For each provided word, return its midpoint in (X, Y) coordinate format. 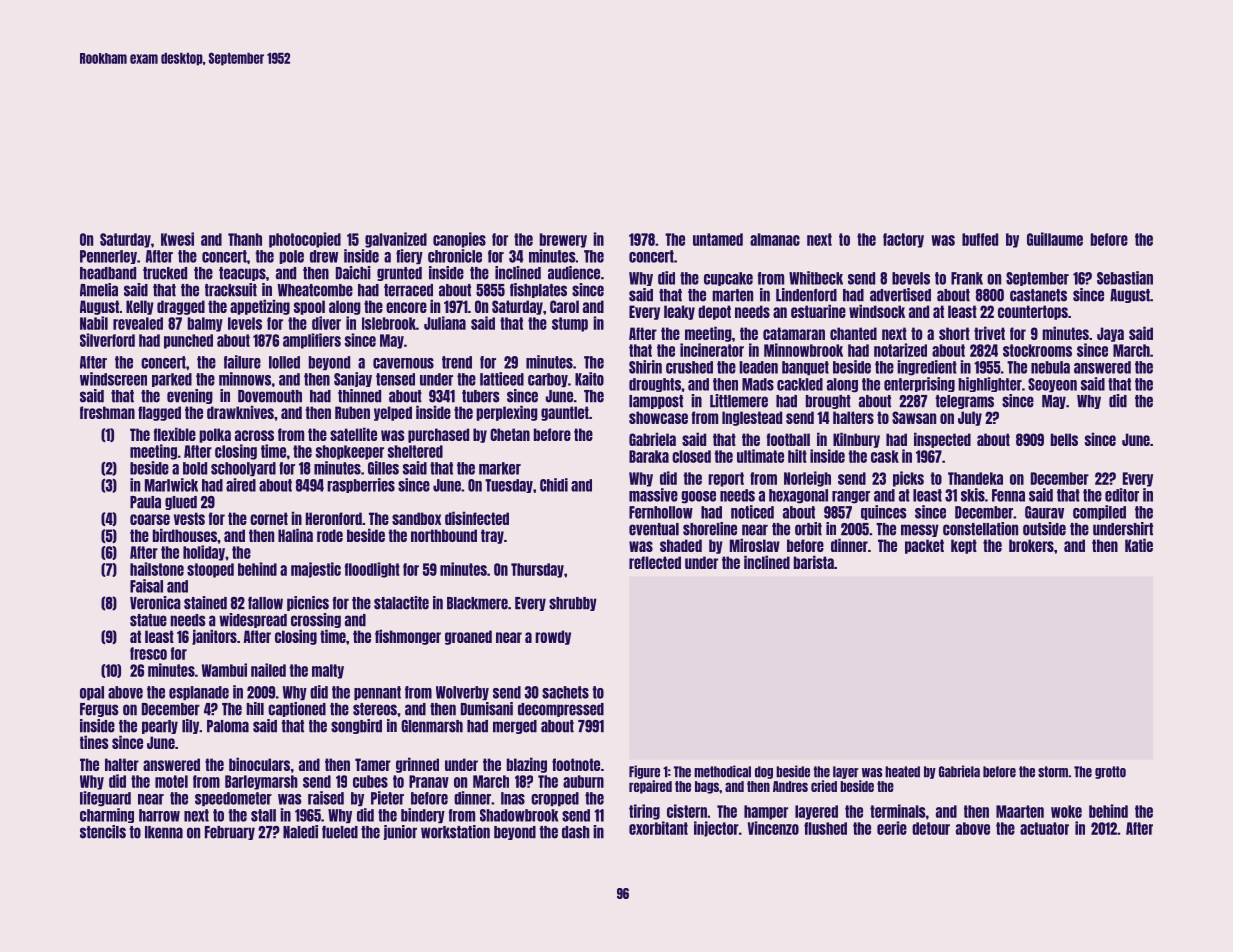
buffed (980, 239)
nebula (1050, 367)
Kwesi (177, 239)
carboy (548, 380)
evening (190, 396)
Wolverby (462, 693)
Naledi (300, 832)
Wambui (224, 670)
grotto (1110, 772)
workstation (455, 832)
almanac (775, 239)
